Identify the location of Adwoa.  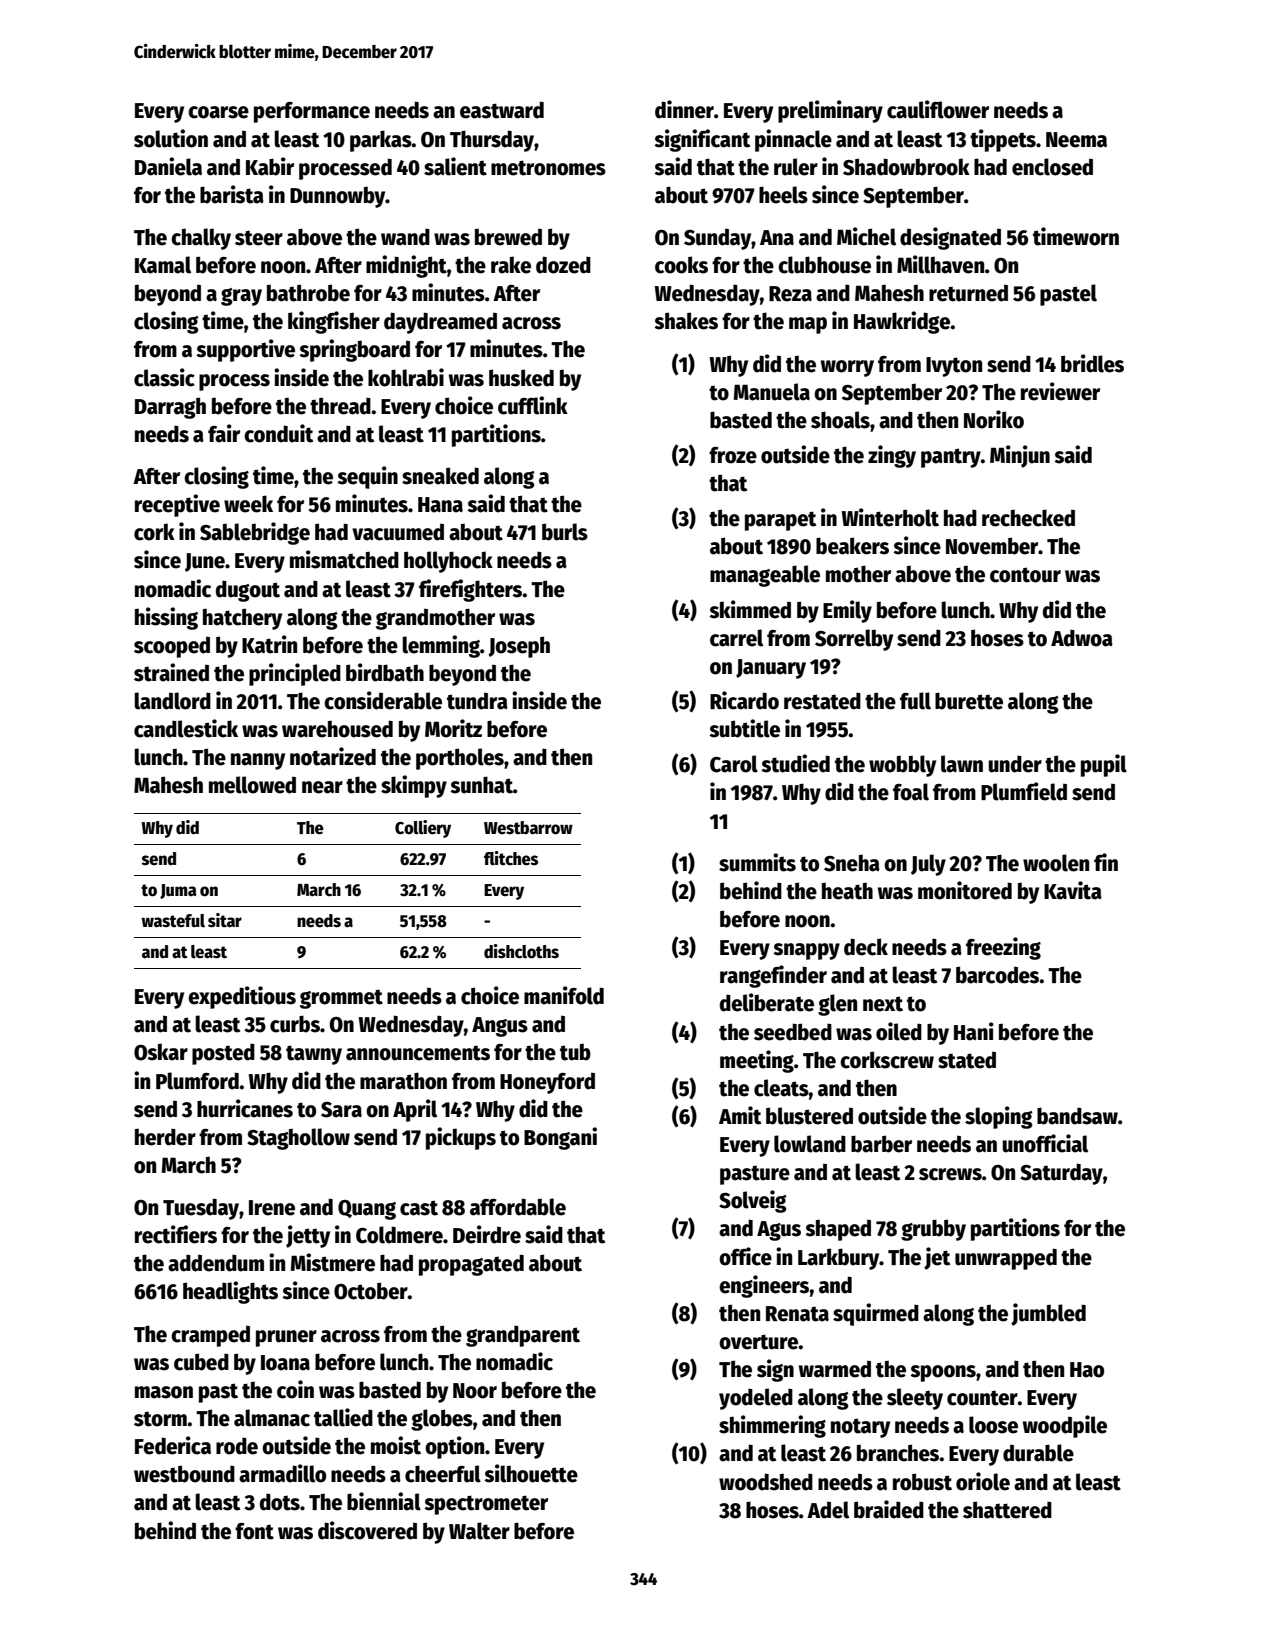
(1082, 638).
